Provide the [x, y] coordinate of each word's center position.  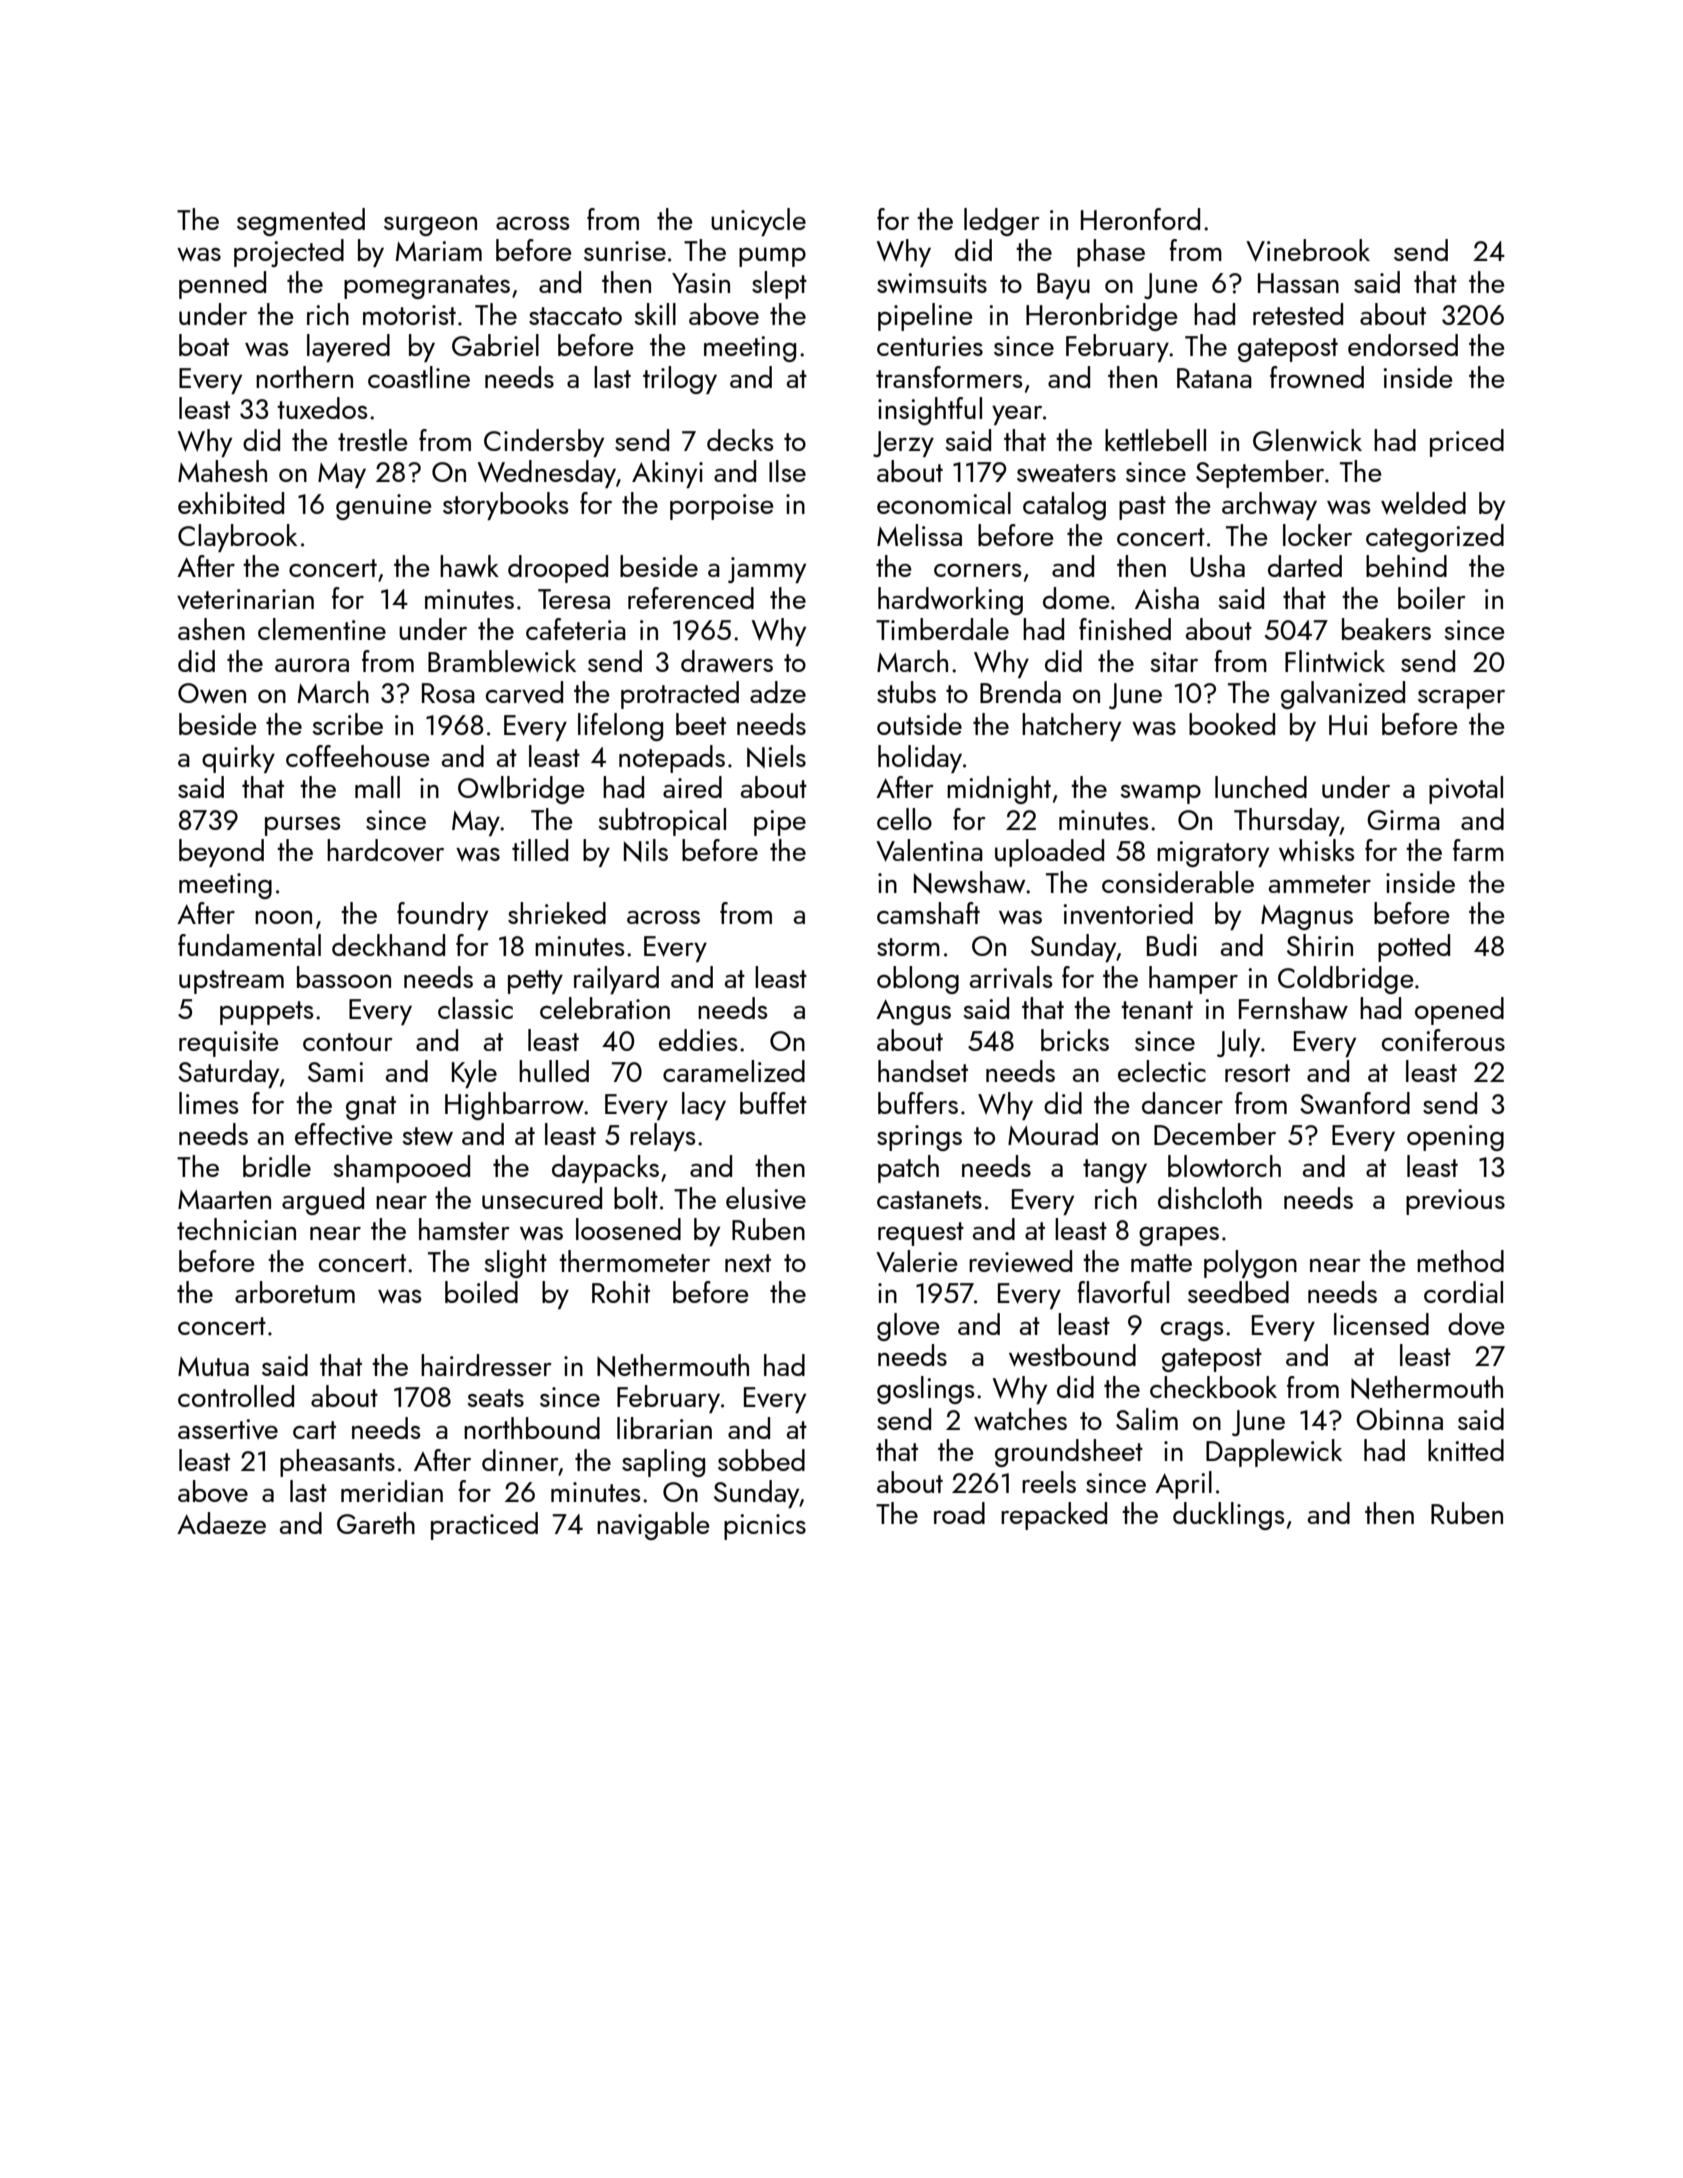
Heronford [1140, 219]
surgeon [430, 226]
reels [1049, 1482]
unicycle [758, 222]
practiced [484, 1526]
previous [1455, 1202]
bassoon [344, 977]
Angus [913, 1012]
